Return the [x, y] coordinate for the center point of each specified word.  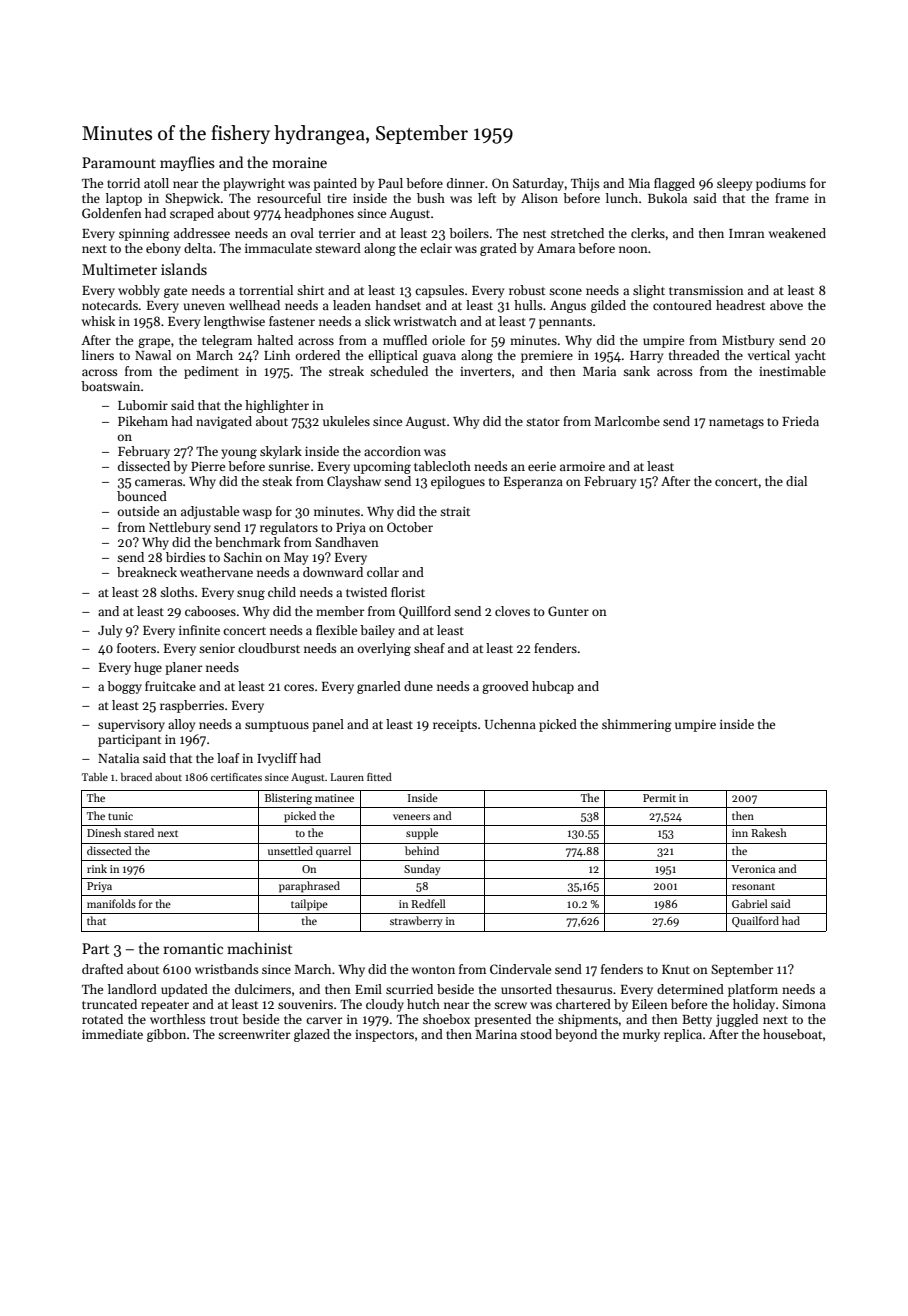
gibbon [166, 1035]
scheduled [399, 371]
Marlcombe [627, 421]
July [110, 631]
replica [683, 1035]
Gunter [568, 611]
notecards [110, 305]
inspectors [384, 1036]
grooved [505, 687]
